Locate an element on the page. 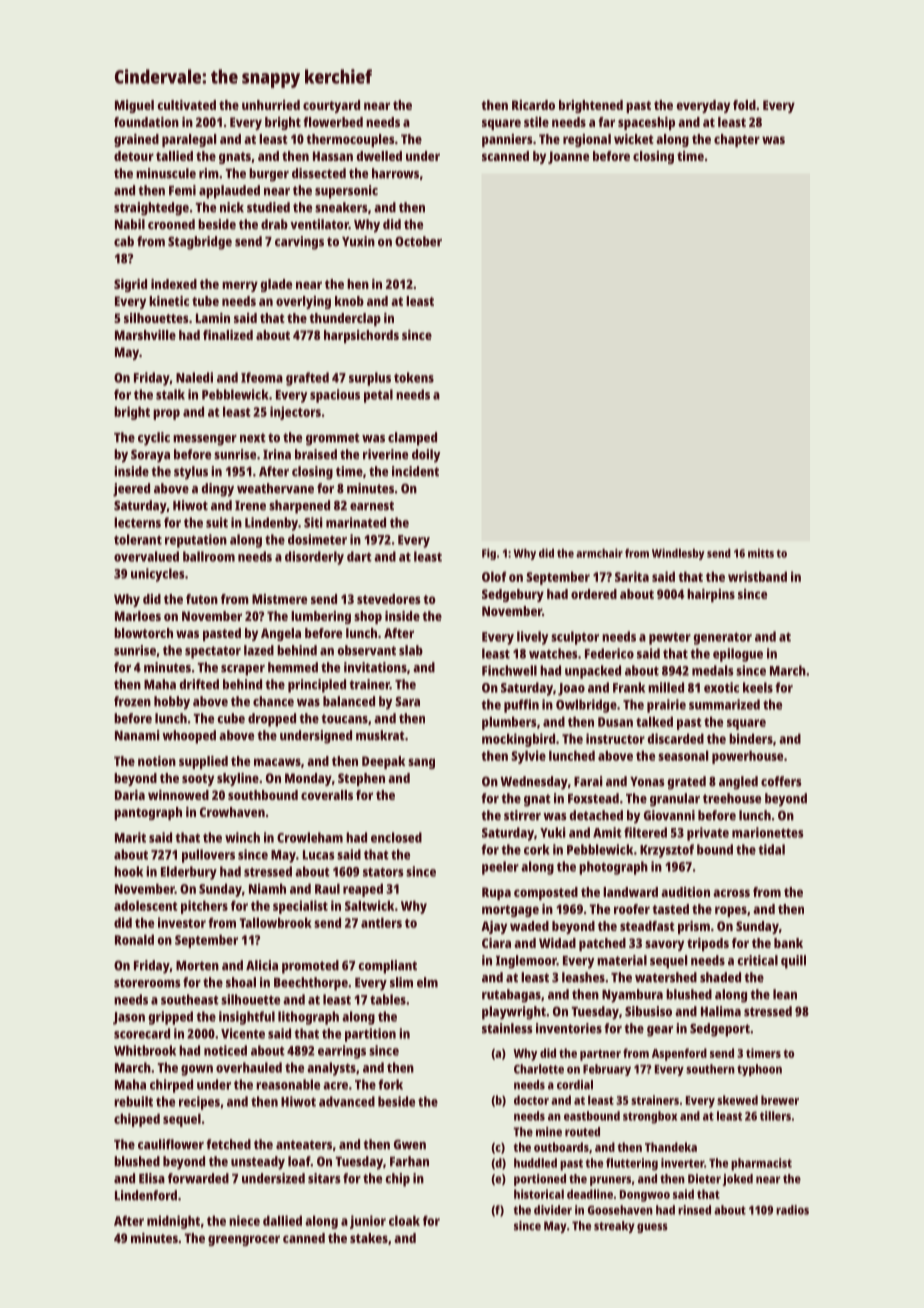 This document has height=1308, width=924. Marshville is located at coordinates (145, 335).
